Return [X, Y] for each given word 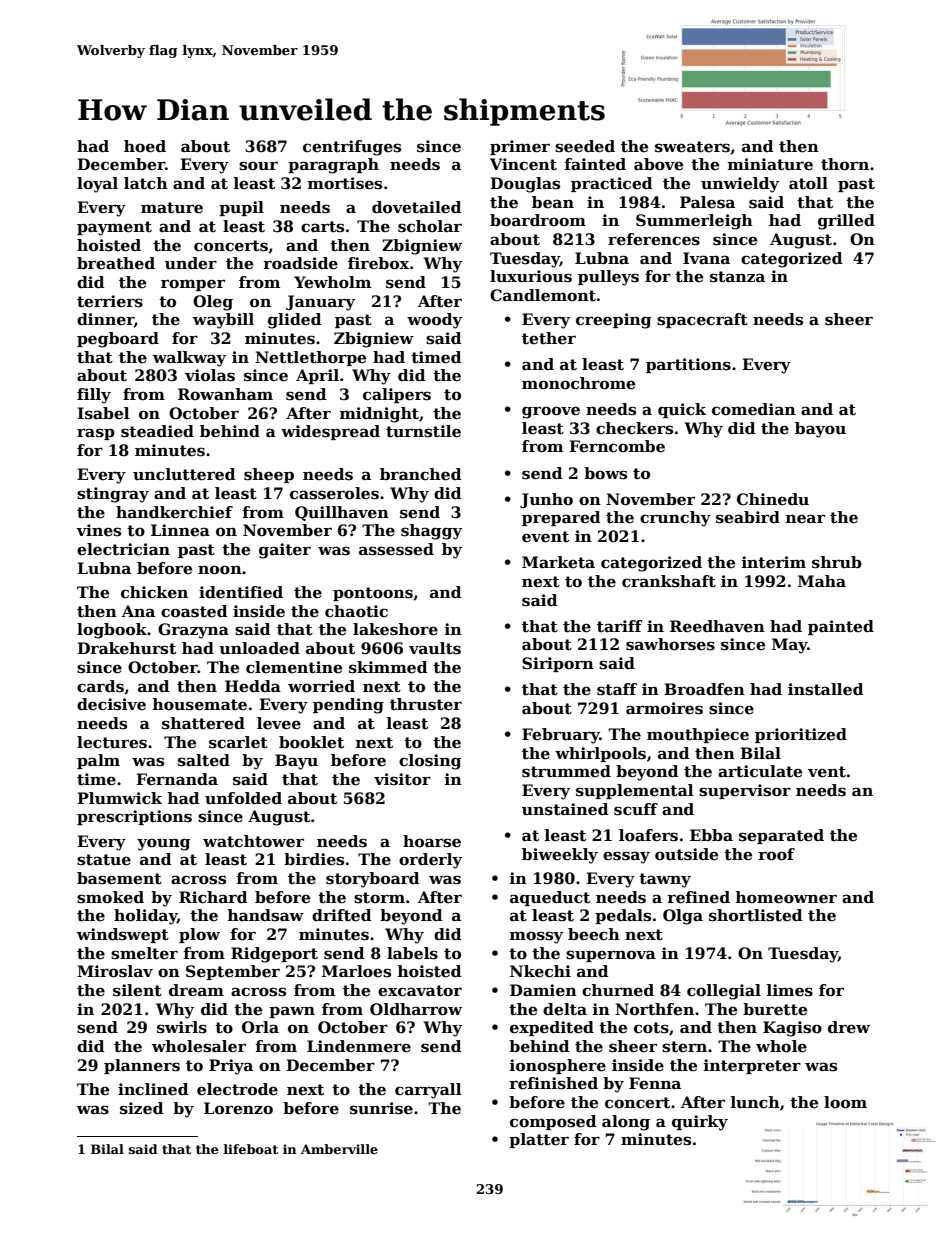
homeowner [786, 897]
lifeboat [251, 1149]
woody [434, 321]
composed [553, 1122]
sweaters [692, 147]
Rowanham [225, 394]
